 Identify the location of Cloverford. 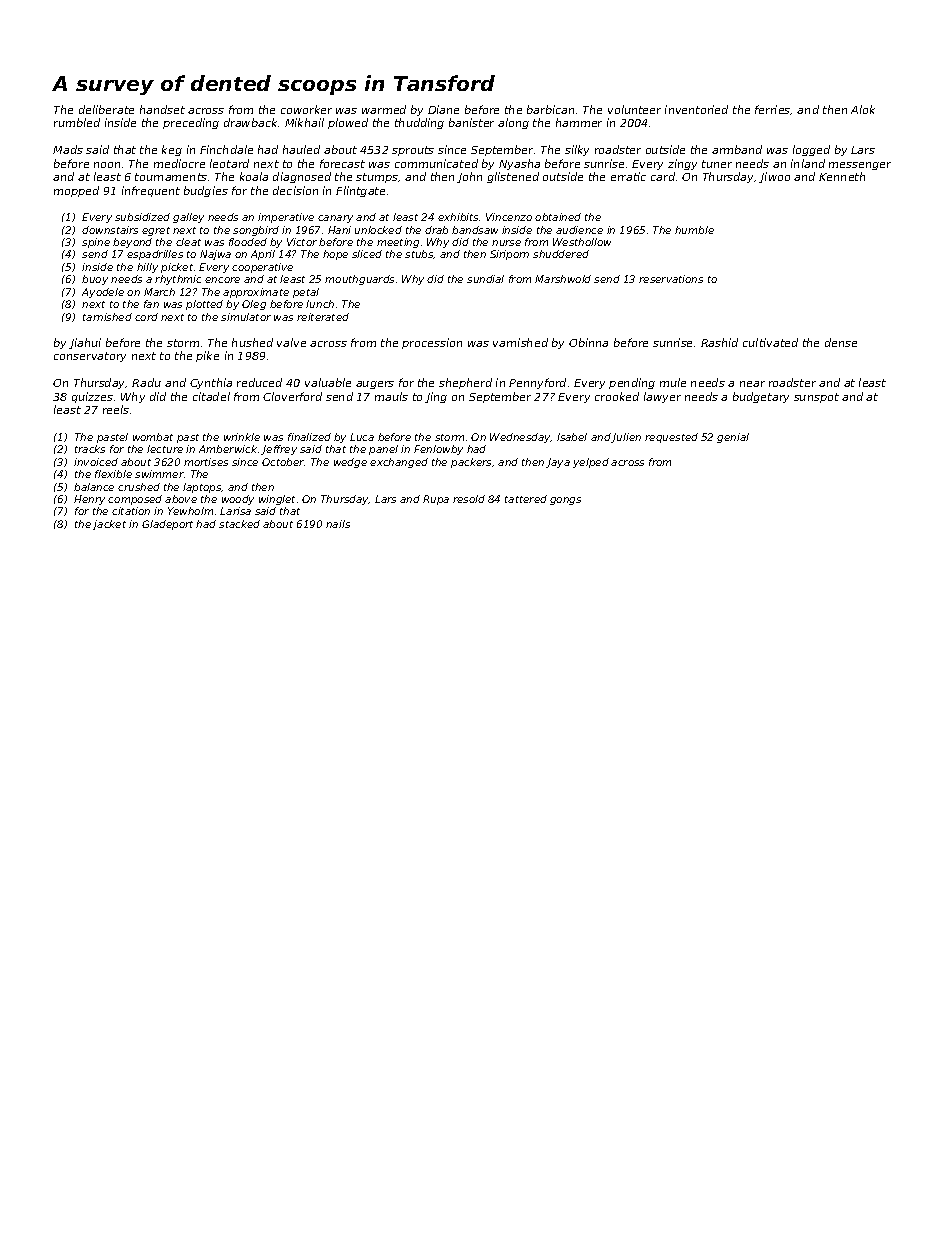
(292, 396).
